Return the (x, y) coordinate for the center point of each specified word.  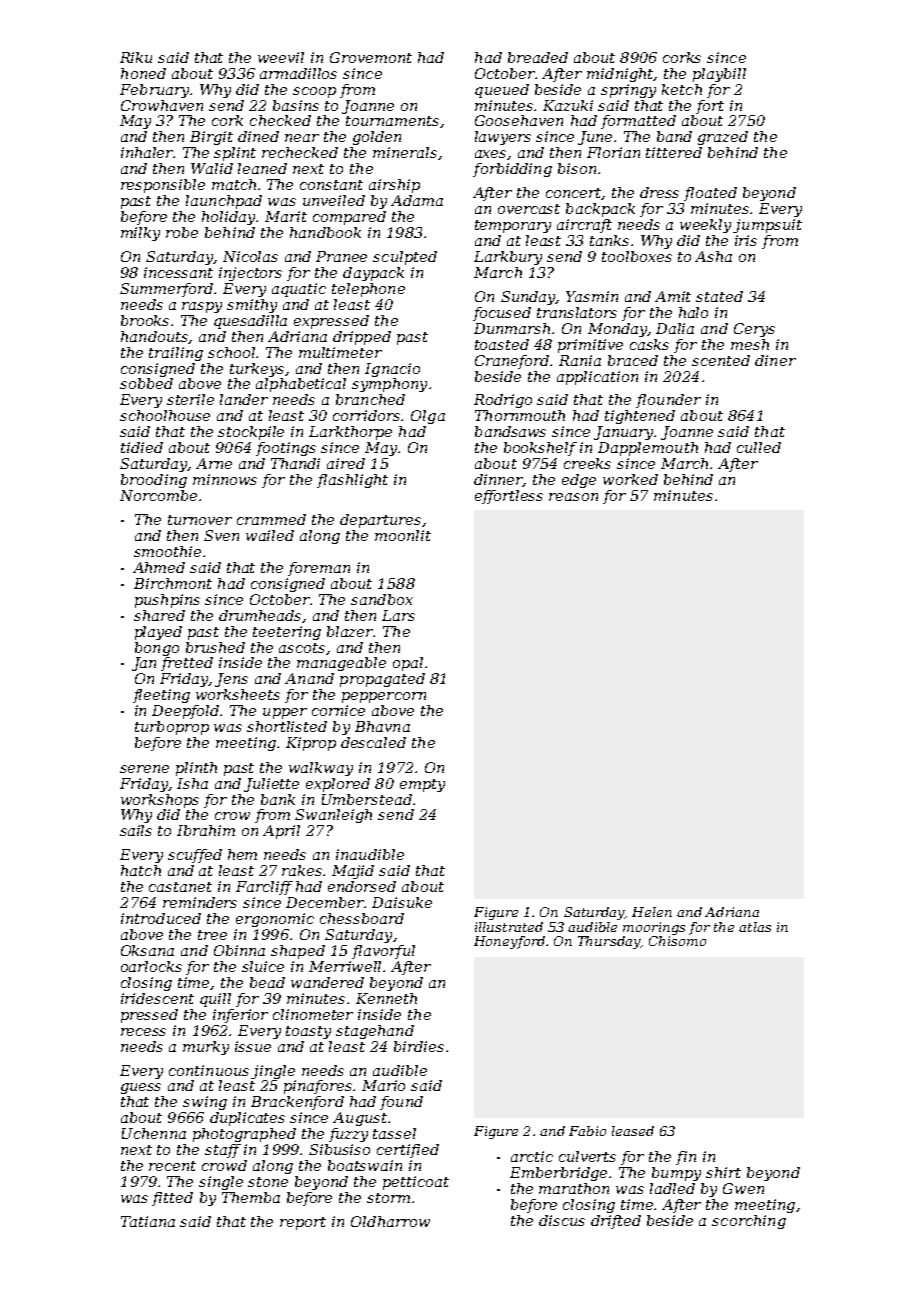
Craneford (513, 362)
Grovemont (371, 57)
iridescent (157, 998)
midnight (620, 75)
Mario (383, 1085)
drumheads (260, 615)
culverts (587, 1156)
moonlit (403, 535)
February (154, 91)
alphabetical (301, 385)
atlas (755, 927)
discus (562, 1220)
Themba (251, 1197)
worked (630, 479)
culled (759, 447)
